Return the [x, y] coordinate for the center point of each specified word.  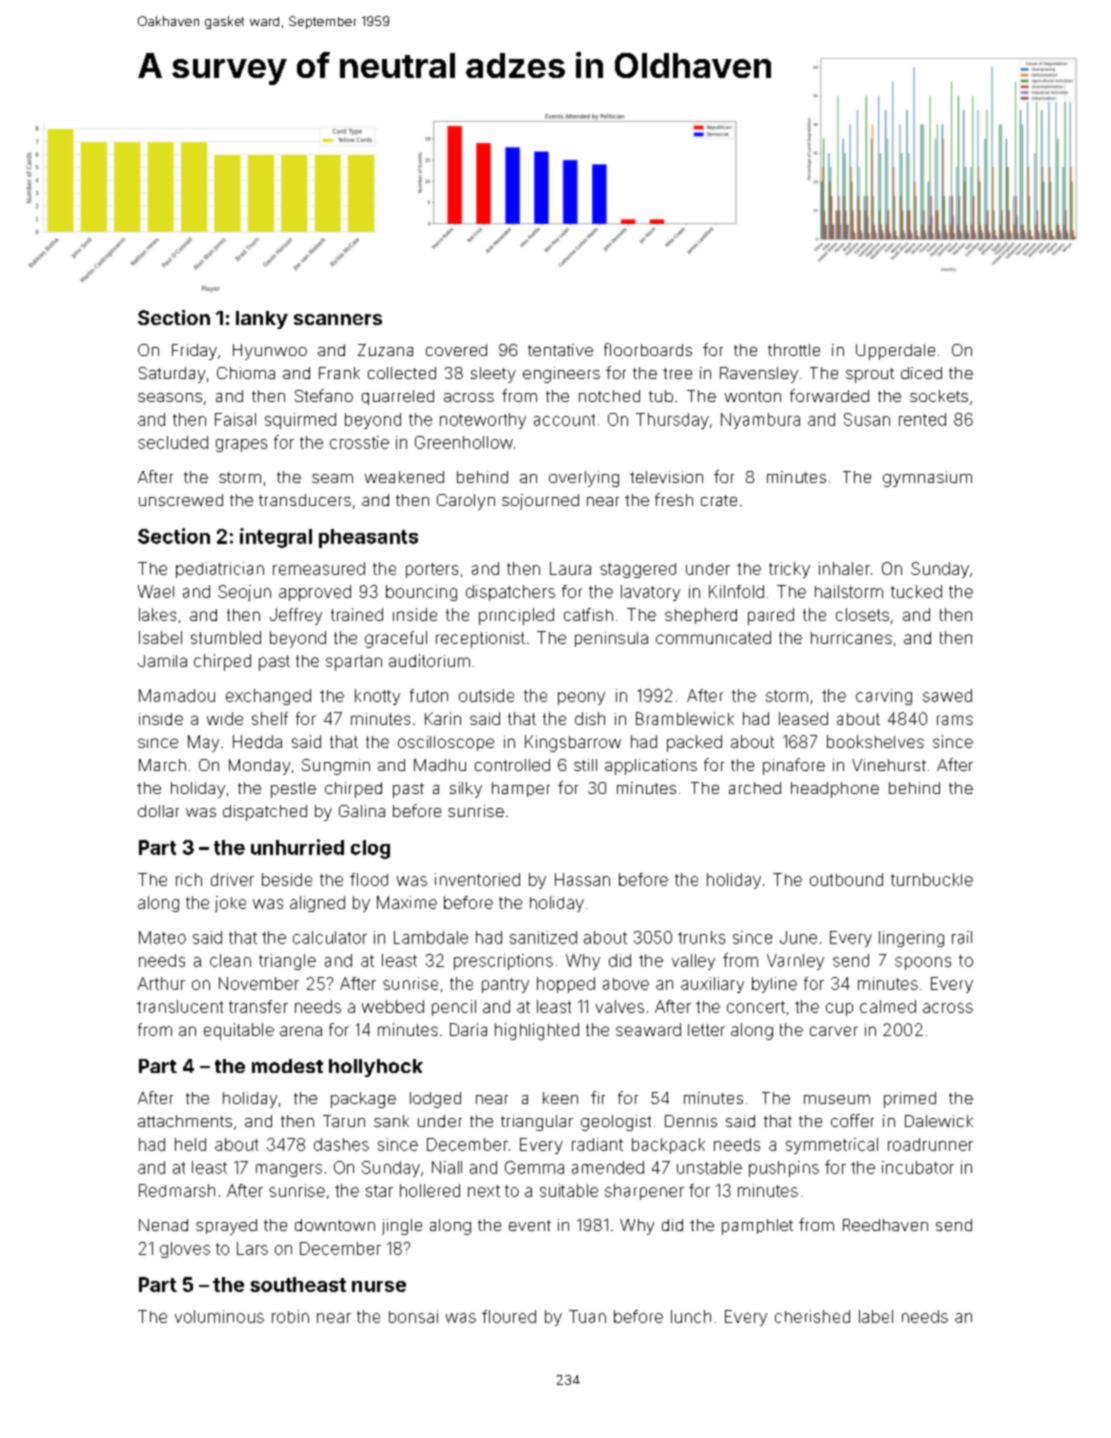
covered [456, 350]
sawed [947, 695]
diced [921, 373]
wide [225, 718]
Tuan [587, 1316]
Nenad [163, 1225]
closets [862, 614]
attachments [185, 1121]
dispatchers [510, 593]
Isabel [160, 637]
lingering [911, 939]
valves [620, 1006]
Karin [443, 718]
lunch [691, 1316]
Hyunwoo [270, 352]
